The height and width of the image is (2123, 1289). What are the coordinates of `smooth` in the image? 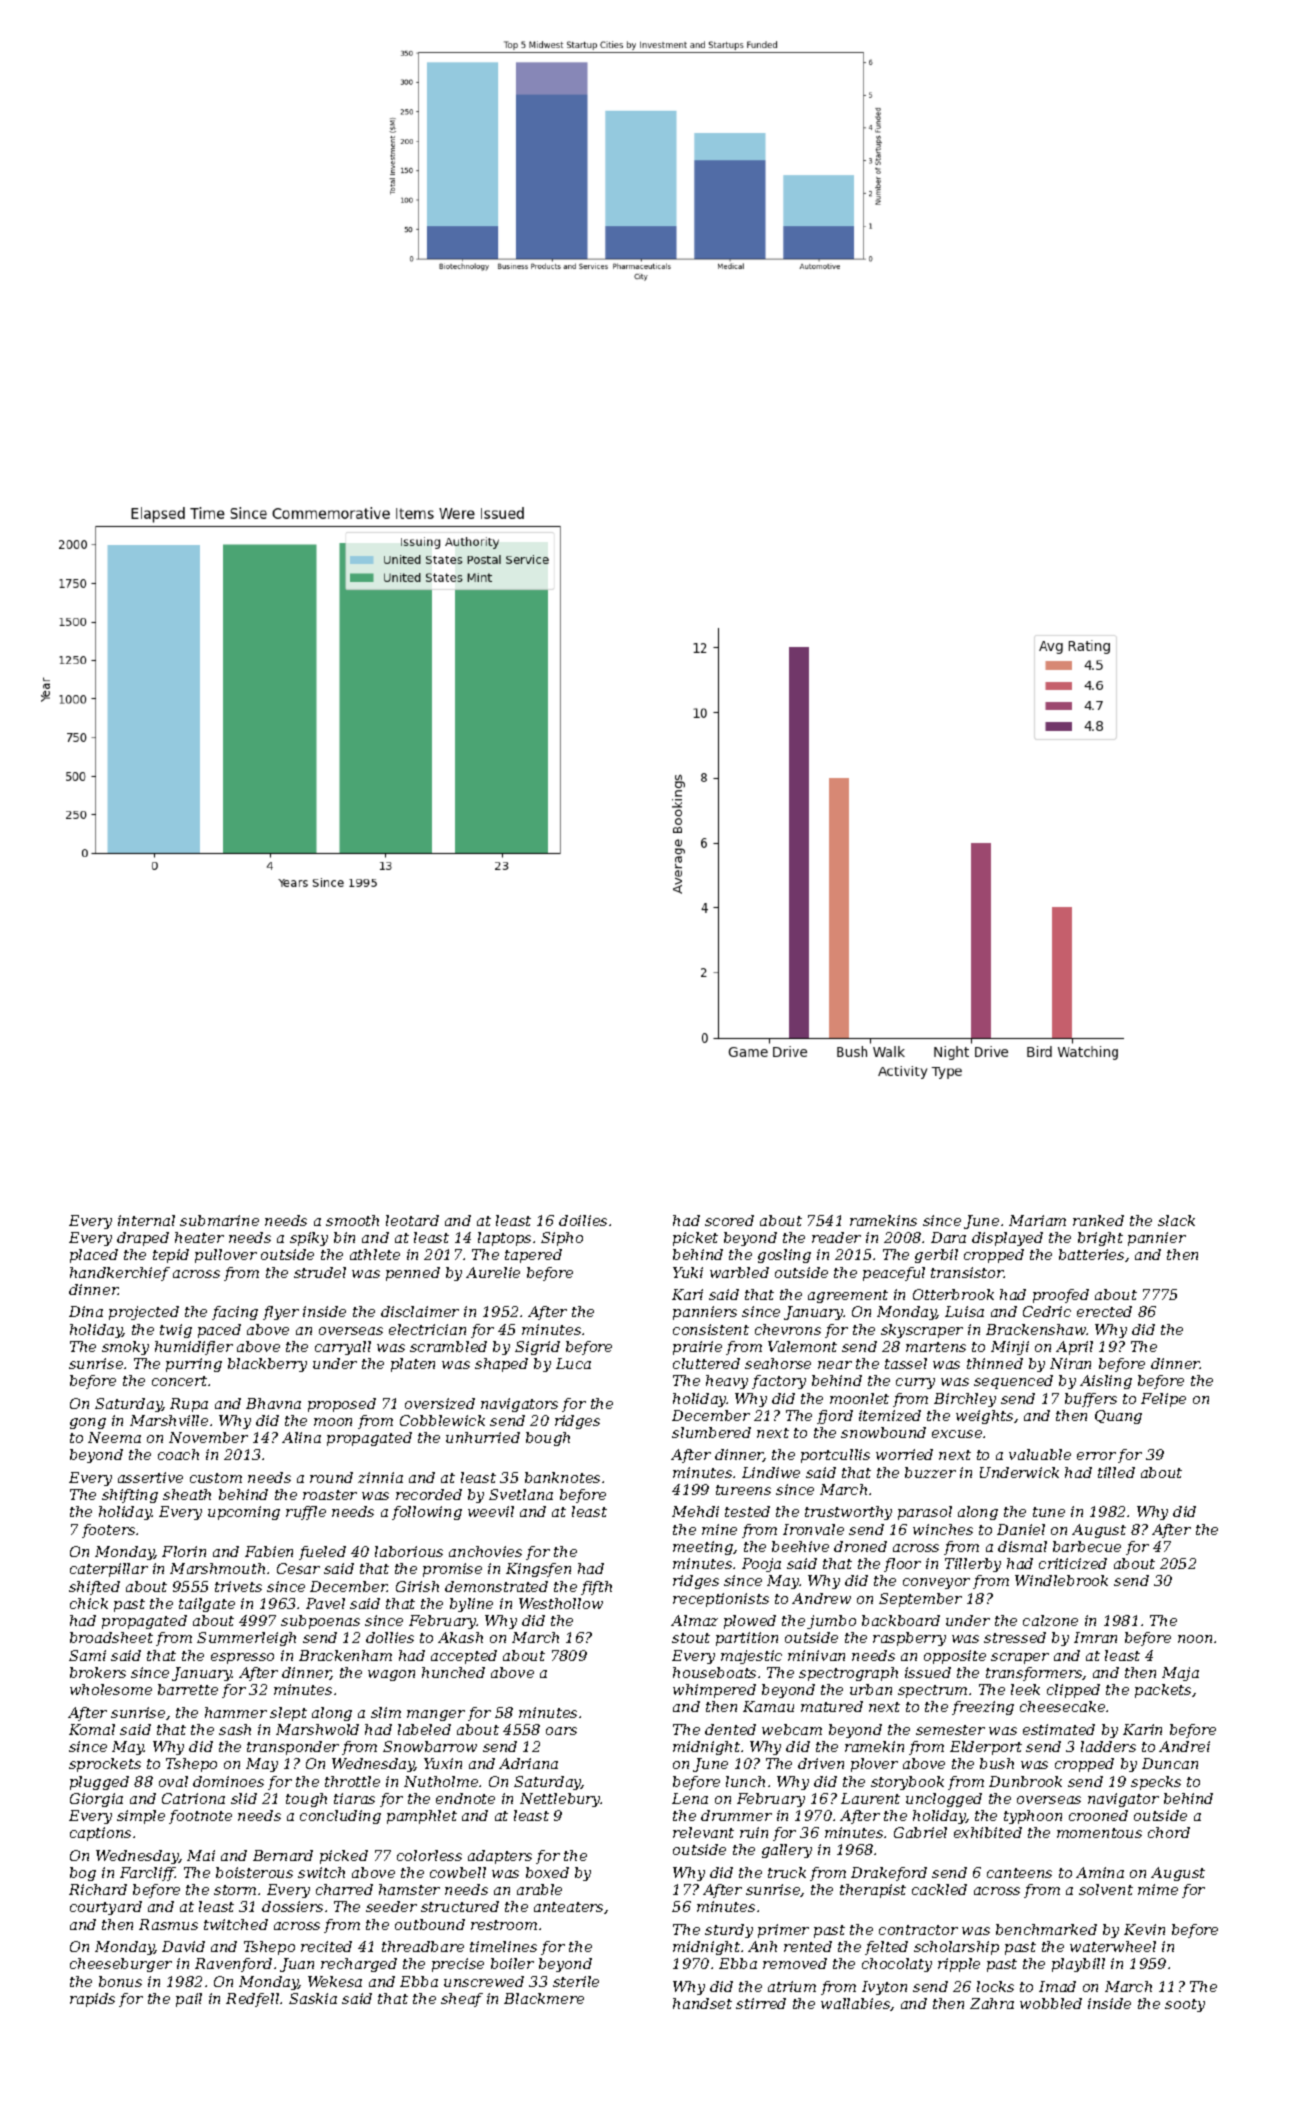 It's located at (352, 1220).
